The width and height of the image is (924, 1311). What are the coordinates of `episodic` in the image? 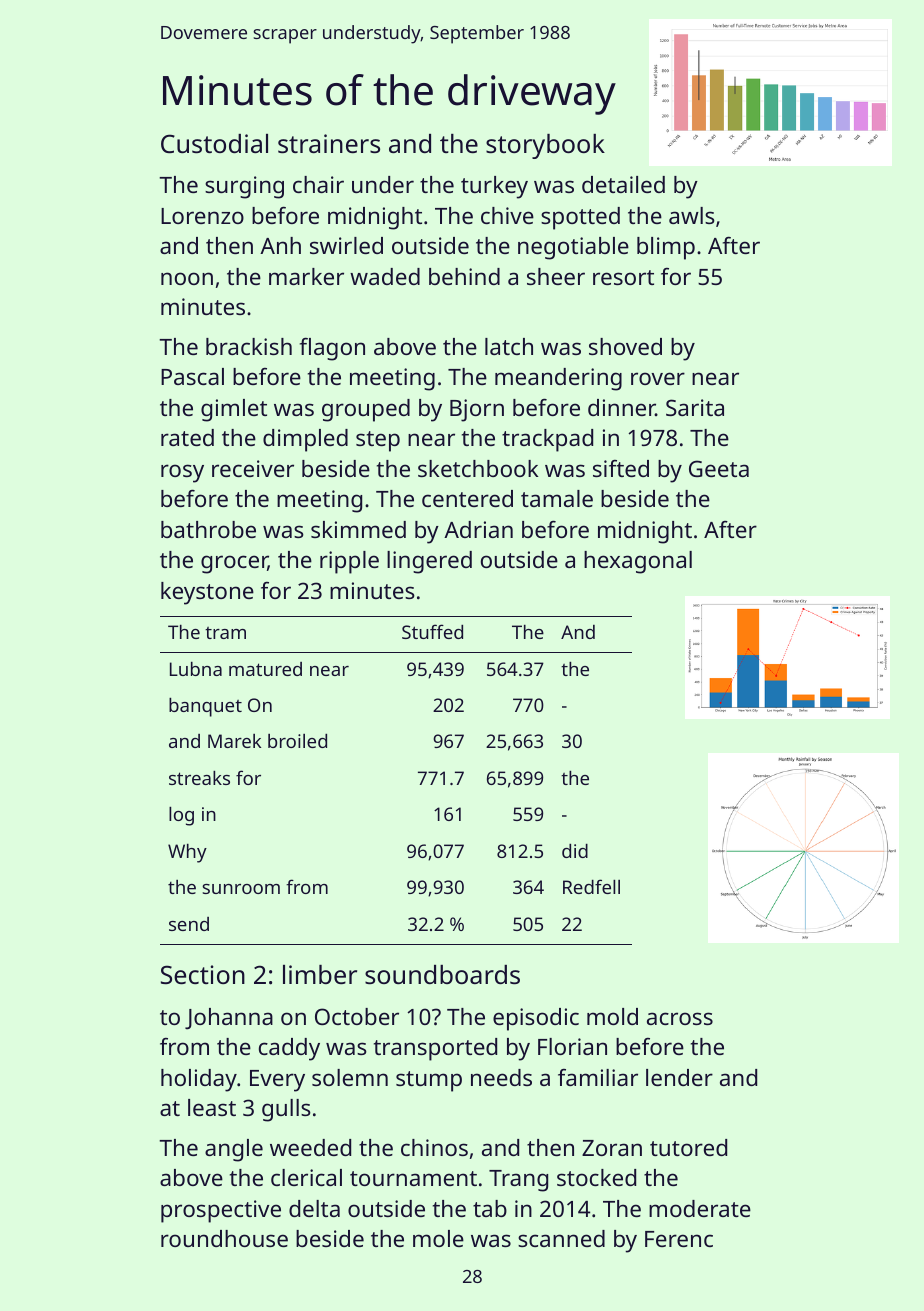 It's located at (536, 1019).
